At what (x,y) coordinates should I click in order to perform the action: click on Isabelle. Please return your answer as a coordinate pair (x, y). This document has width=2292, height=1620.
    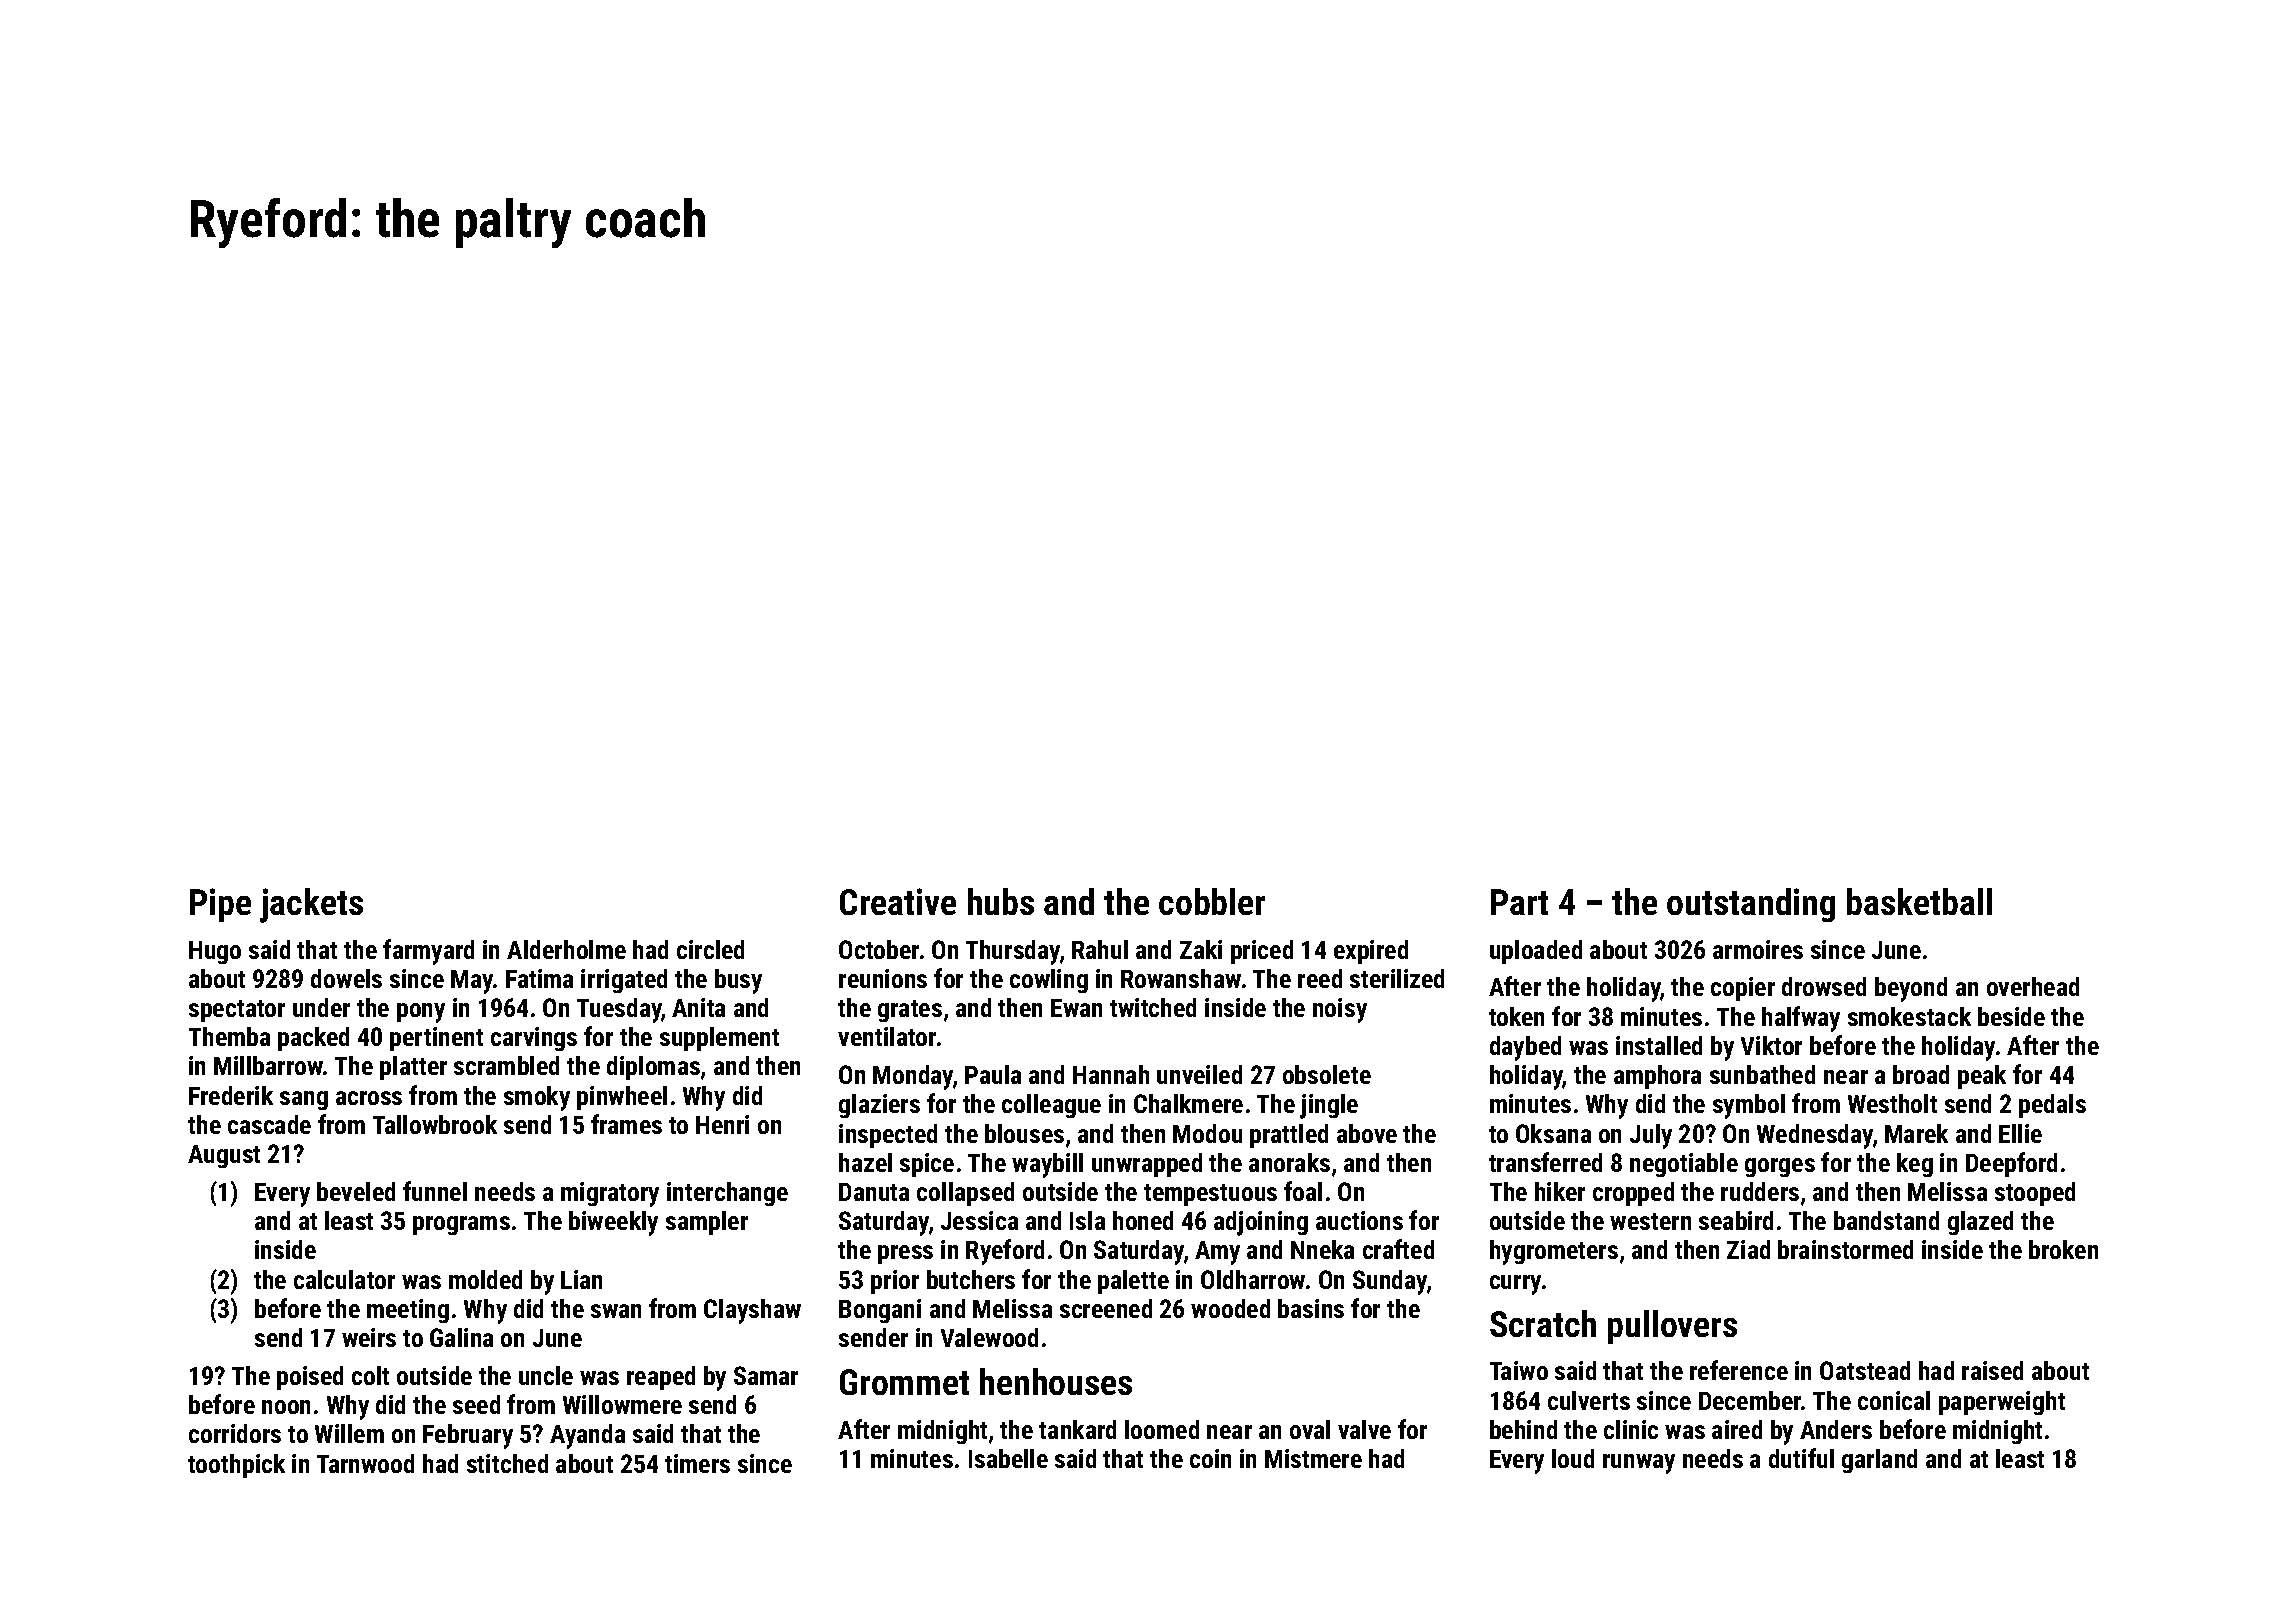
    Looking at the image, I should click on (1008, 1458).
